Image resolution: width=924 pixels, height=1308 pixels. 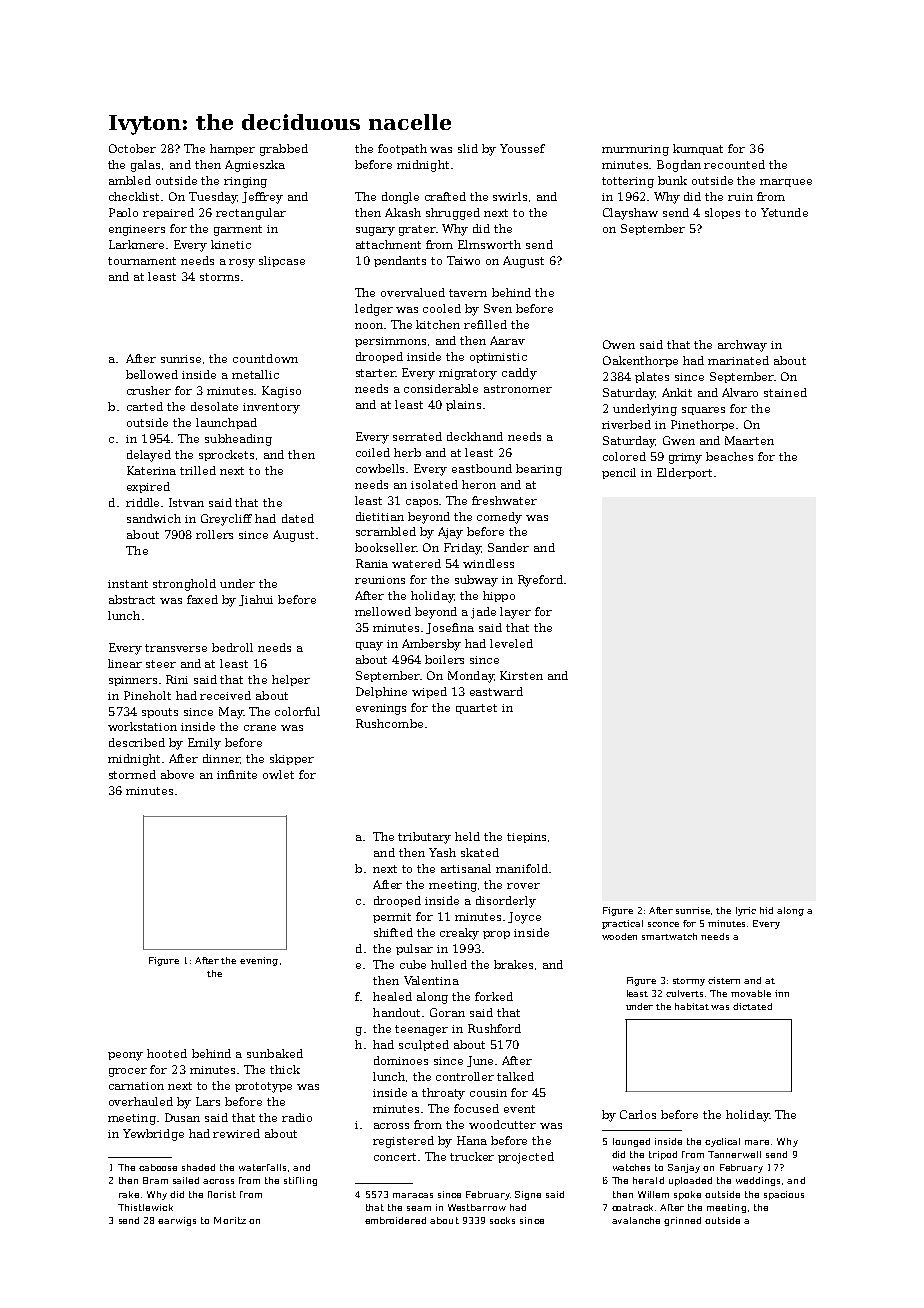 I want to click on storms, so click(x=219, y=277).
